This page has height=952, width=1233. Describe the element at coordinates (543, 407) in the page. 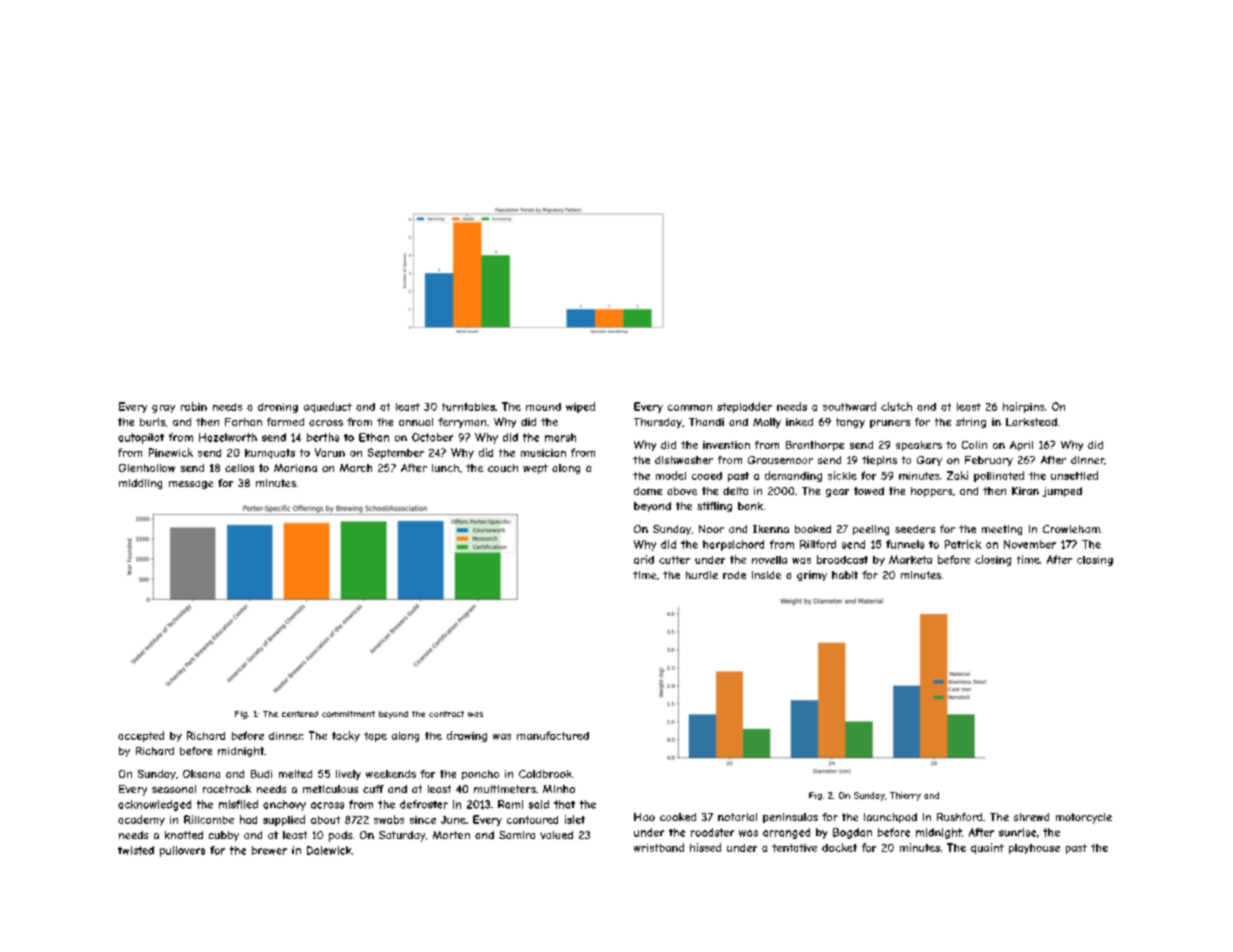

I see `mound` at that location.
